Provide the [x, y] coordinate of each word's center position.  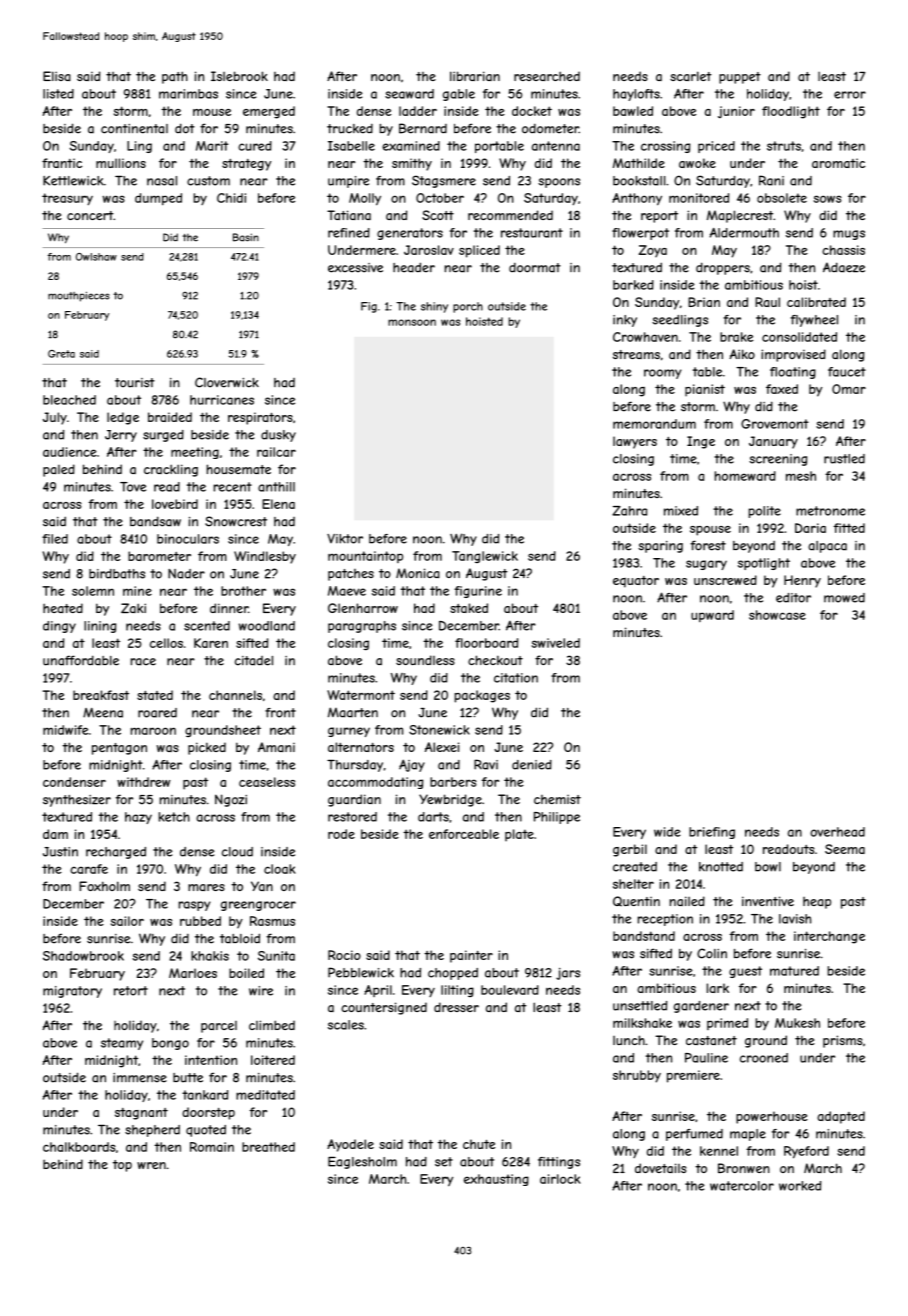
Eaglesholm [362, 1163]
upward [712, 616]
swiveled [556, 643]
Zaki [133, 608]
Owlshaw [96, 257]
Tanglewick [485, 557]
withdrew [144, 782]
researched [547, 76]
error [850, 95]
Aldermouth [744, 233]
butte [188, 1078]
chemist [557, 799]
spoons [559, 183]
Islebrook [239, 76]
